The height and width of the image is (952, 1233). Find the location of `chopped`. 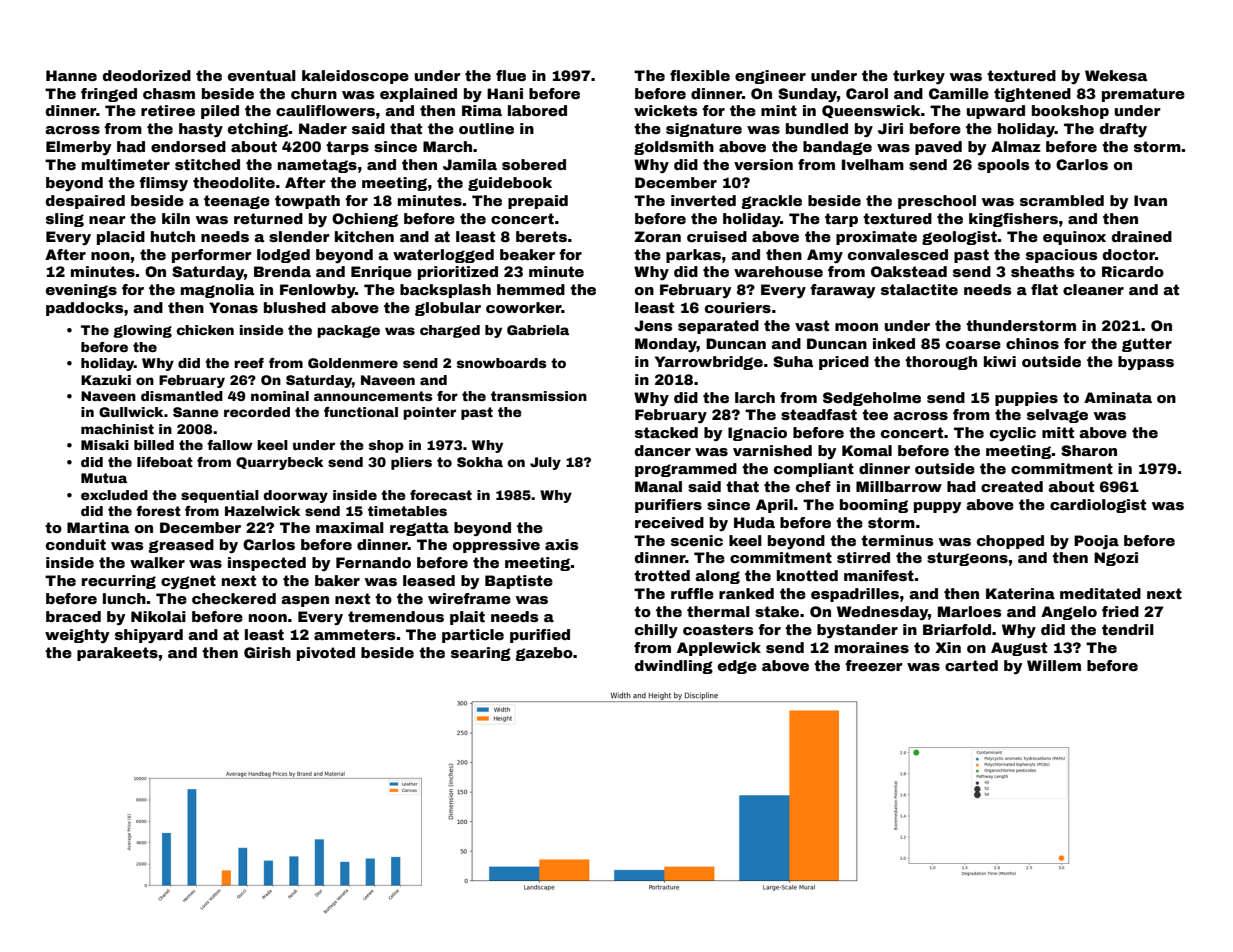

chopped is located at coordinates (1010, 542).
